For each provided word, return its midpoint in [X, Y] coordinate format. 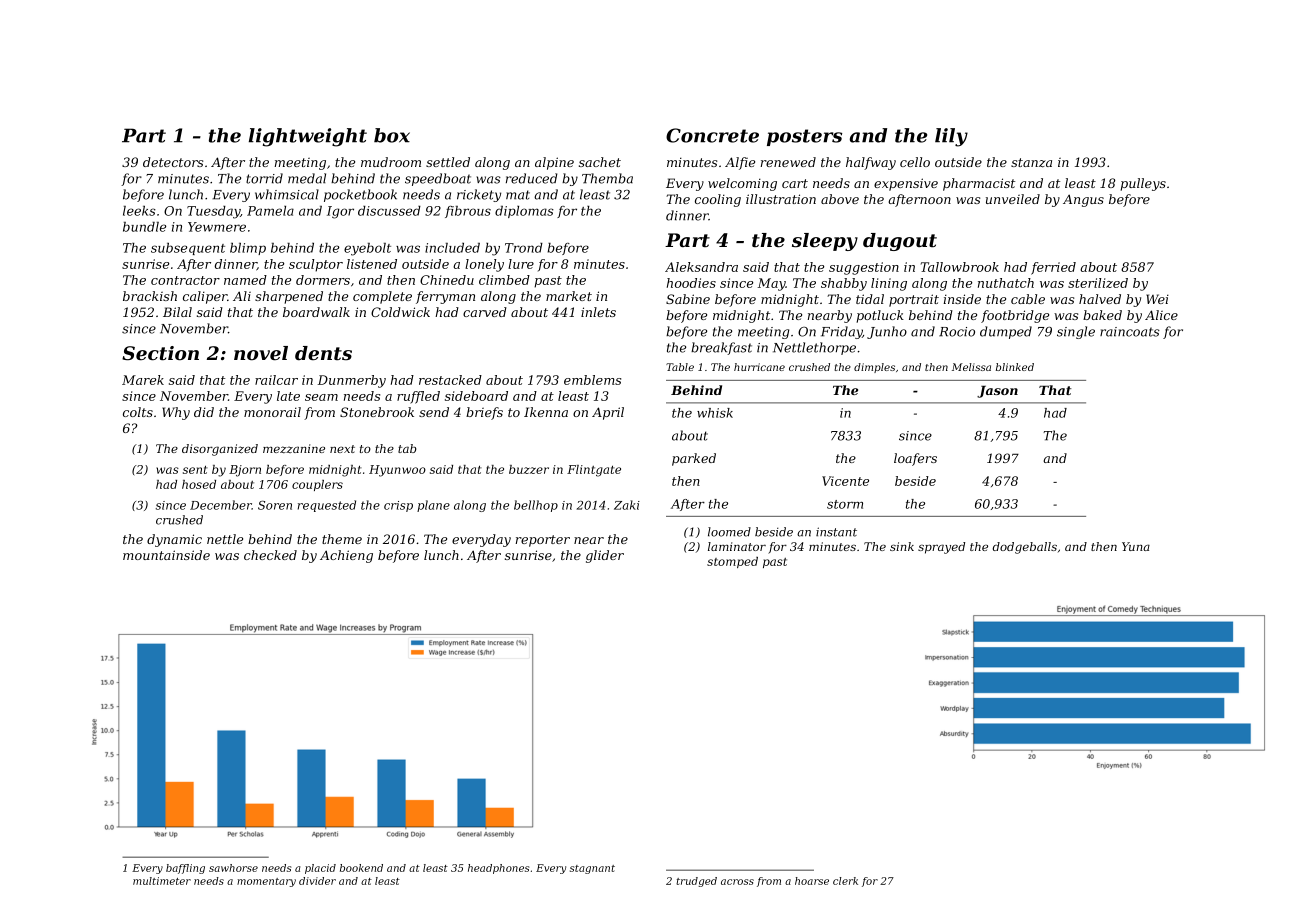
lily [951, 137]
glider [605, 556]
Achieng [346, 556]
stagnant [592, 869]
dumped [1006, 332]
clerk [845, 881]
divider [317, 881]
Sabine [688, 299]
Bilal [177, 312]
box [392, 135]
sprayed [941, 548]
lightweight [308, 137]
